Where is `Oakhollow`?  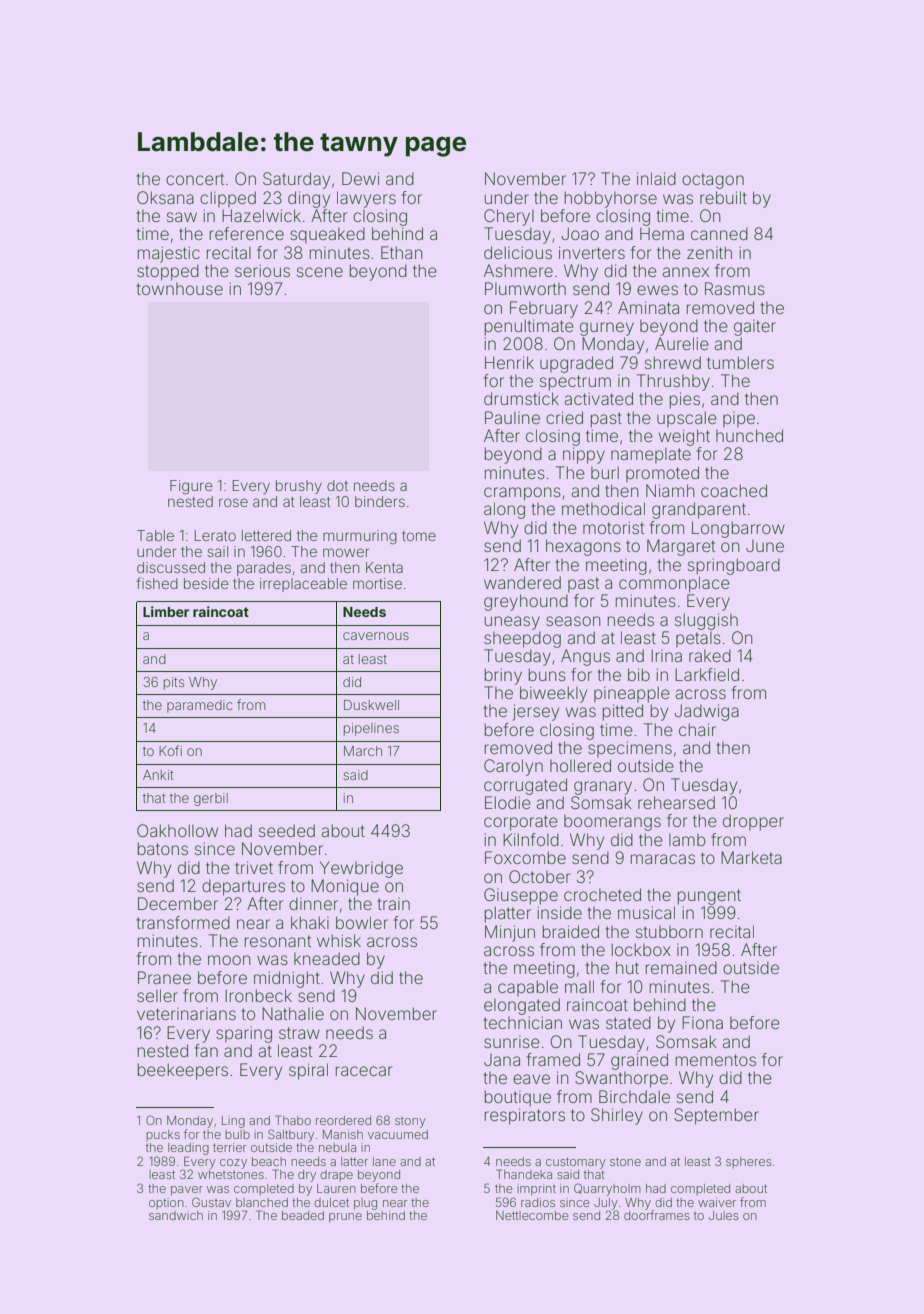 Oakhollow is located at coordinates (177, 830).
